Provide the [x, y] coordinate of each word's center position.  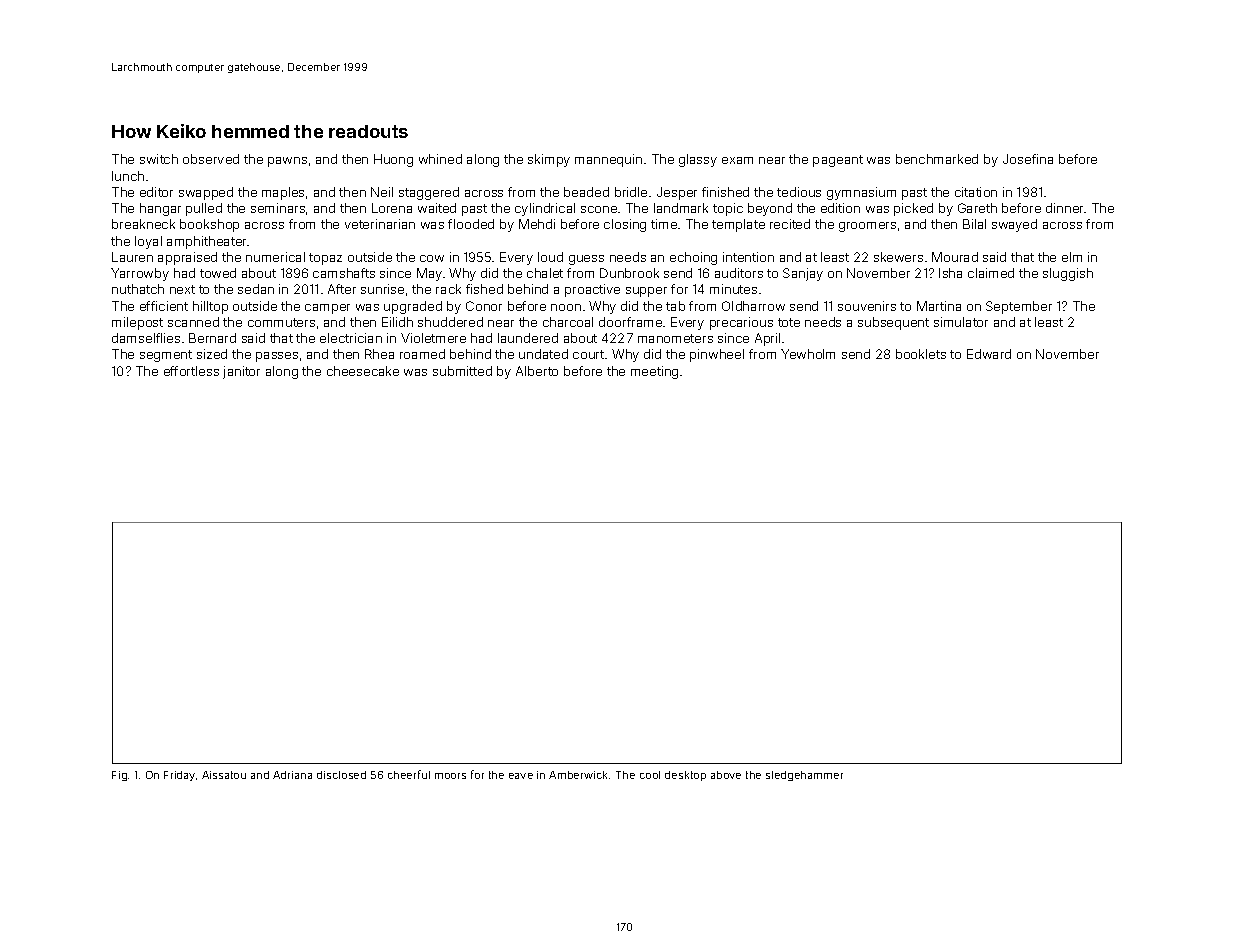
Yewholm [808, 354]
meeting [654, 372]
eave [521, 776]
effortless [191, 371]
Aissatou [224, 775]
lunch [128, 176]
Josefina [1028, 159]
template [738, 225]
